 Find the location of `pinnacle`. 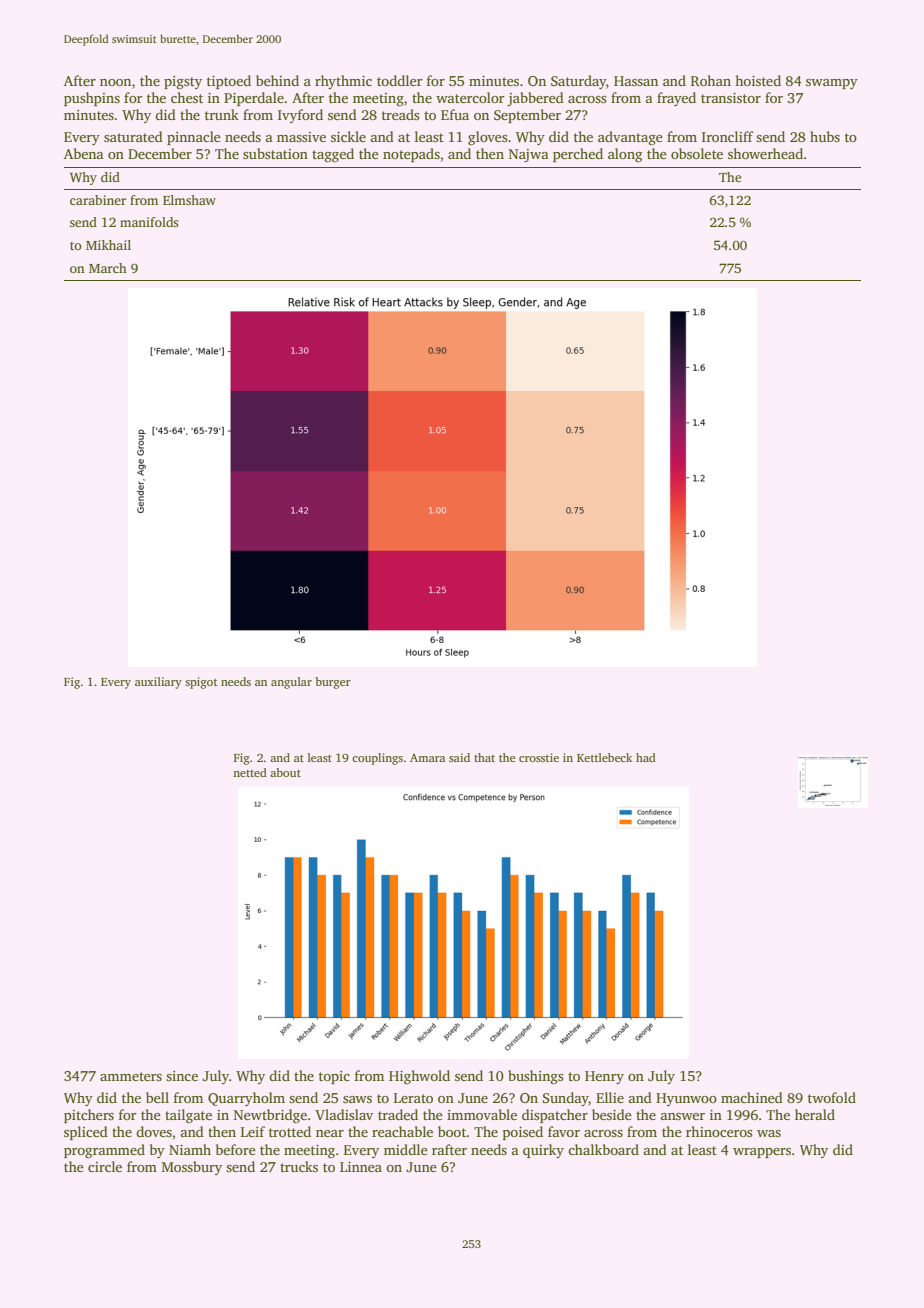

pinnacle is located at coordinates (194, 138).
